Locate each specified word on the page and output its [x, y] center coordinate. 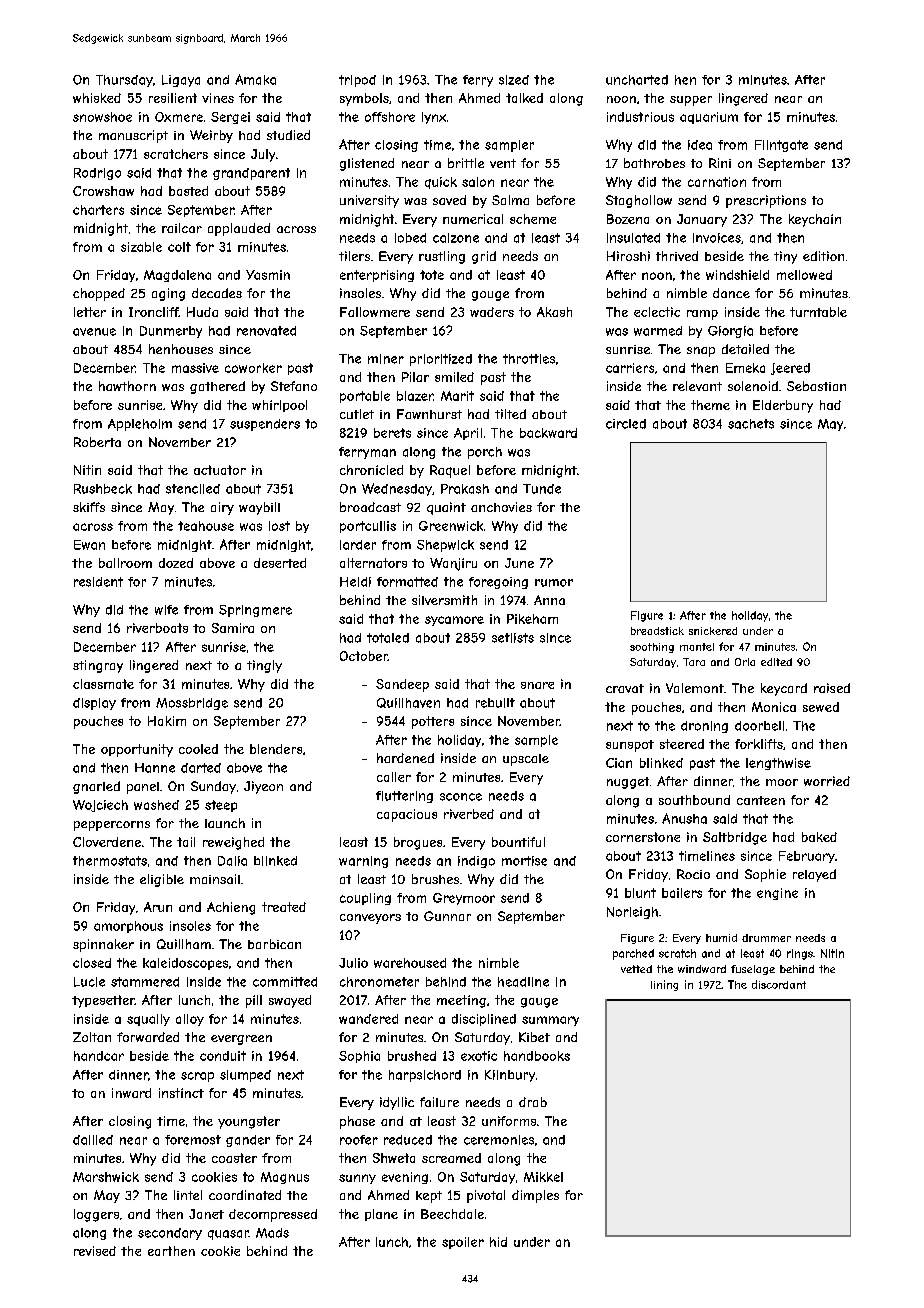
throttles [529, 359]
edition [823, 256]
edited [776, 662]
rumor [554, 583]
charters [98, 210]
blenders [276, 749]
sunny [357, 1179]
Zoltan [92, 1037]
